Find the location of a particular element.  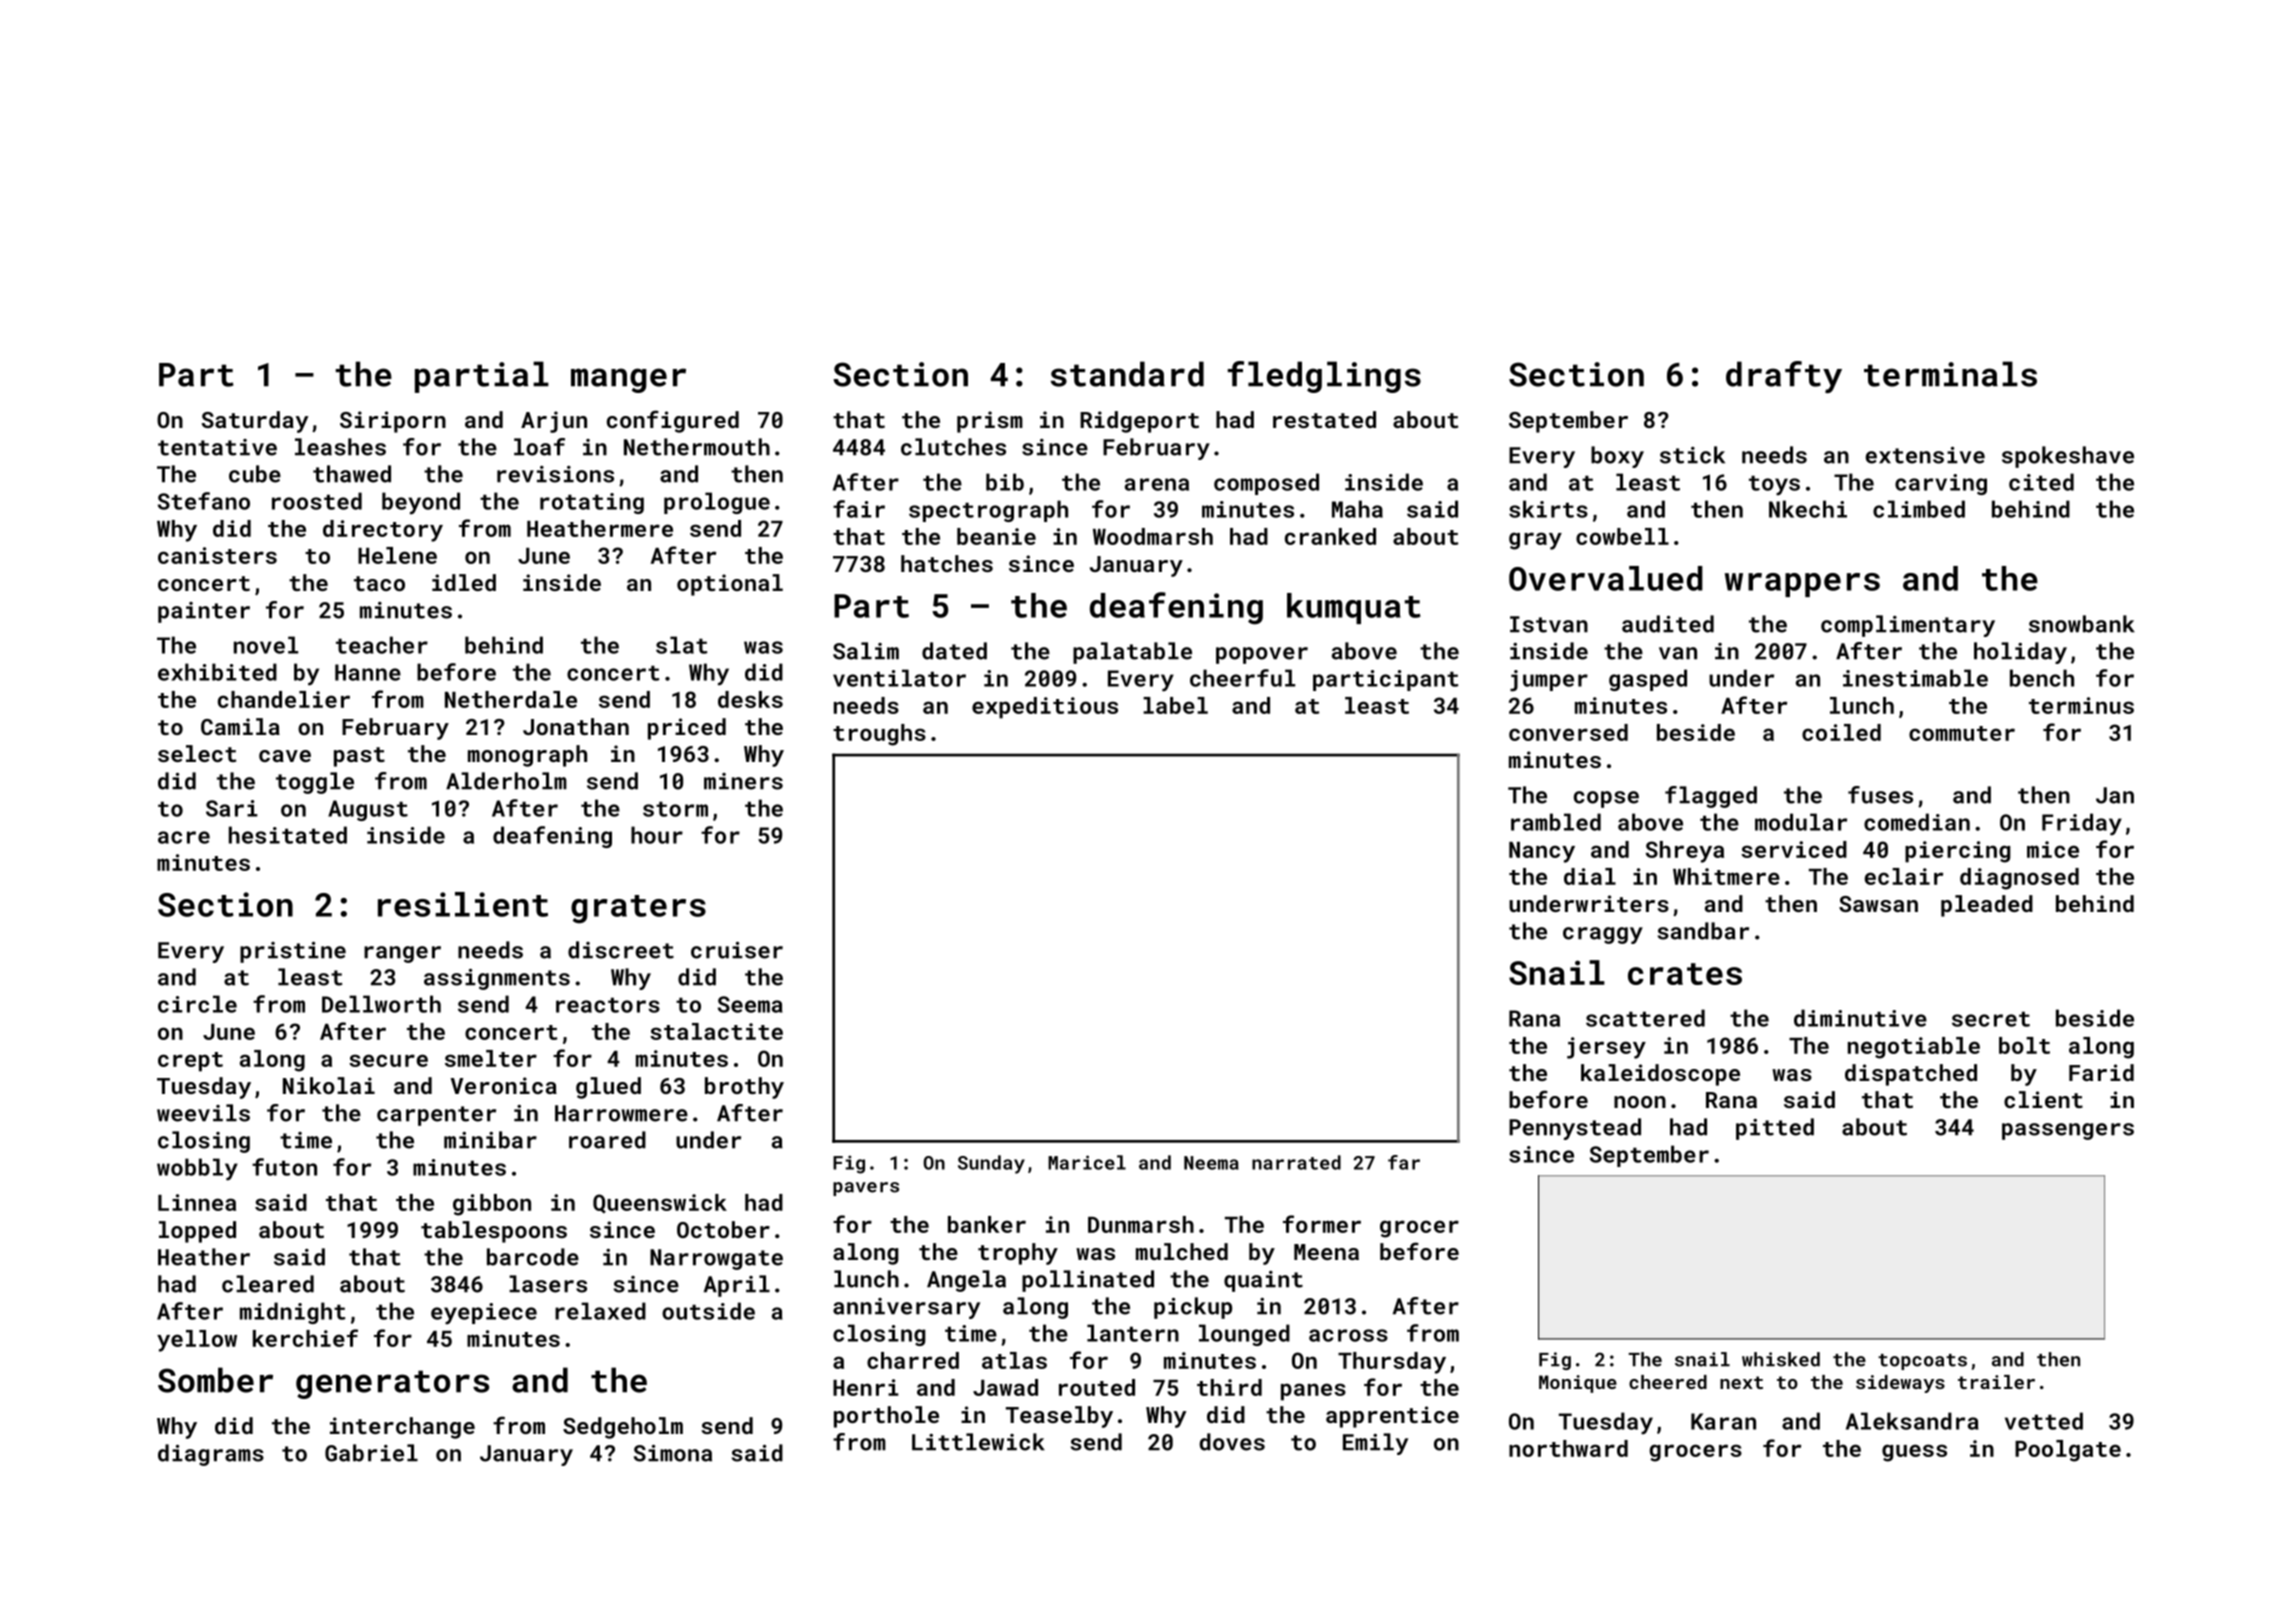

Nancy is located at coordinates (1542, 852).
